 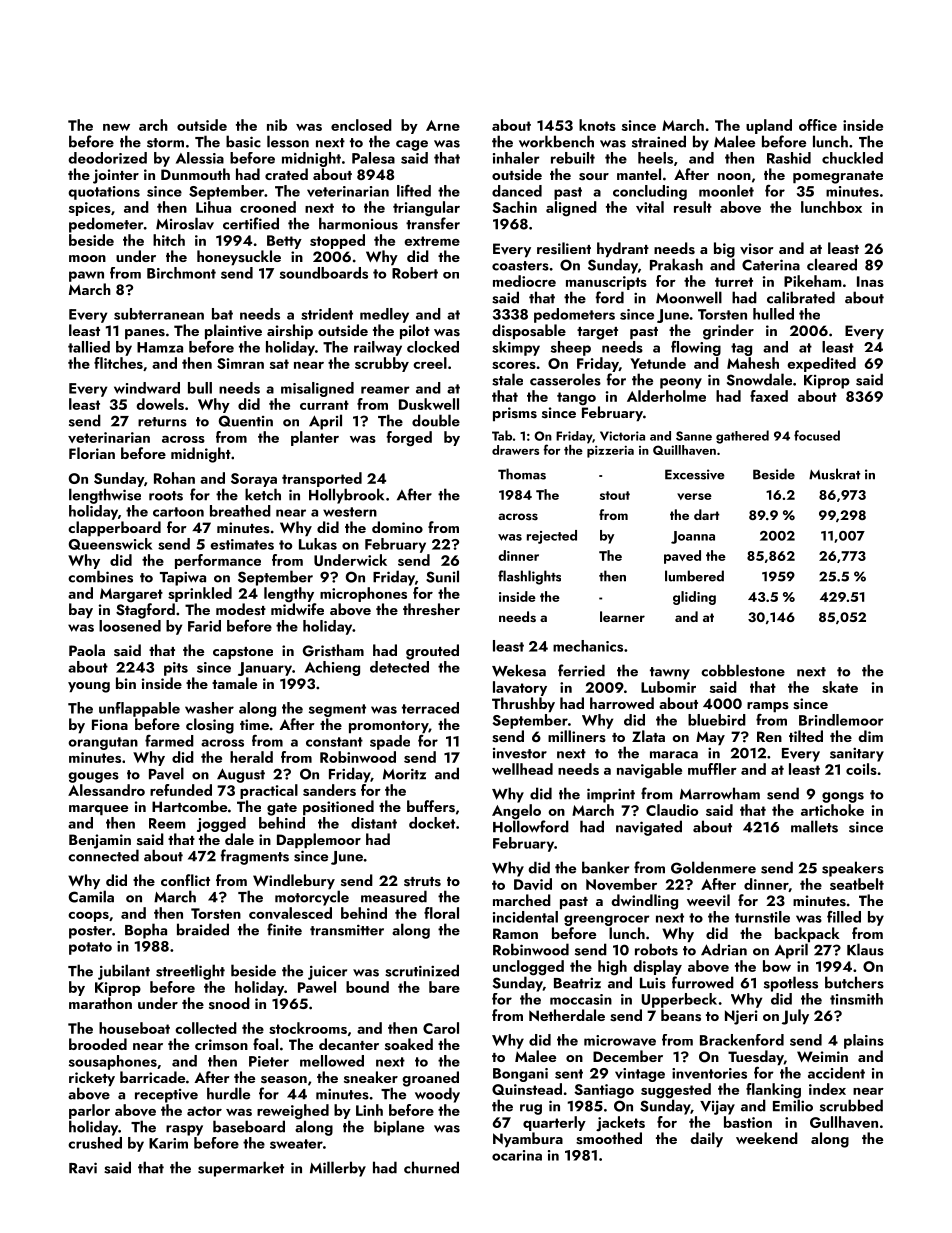 What do you see at coordinates (556, 141) in the document?
I see `workbench` at bounding box center [556, 141].
